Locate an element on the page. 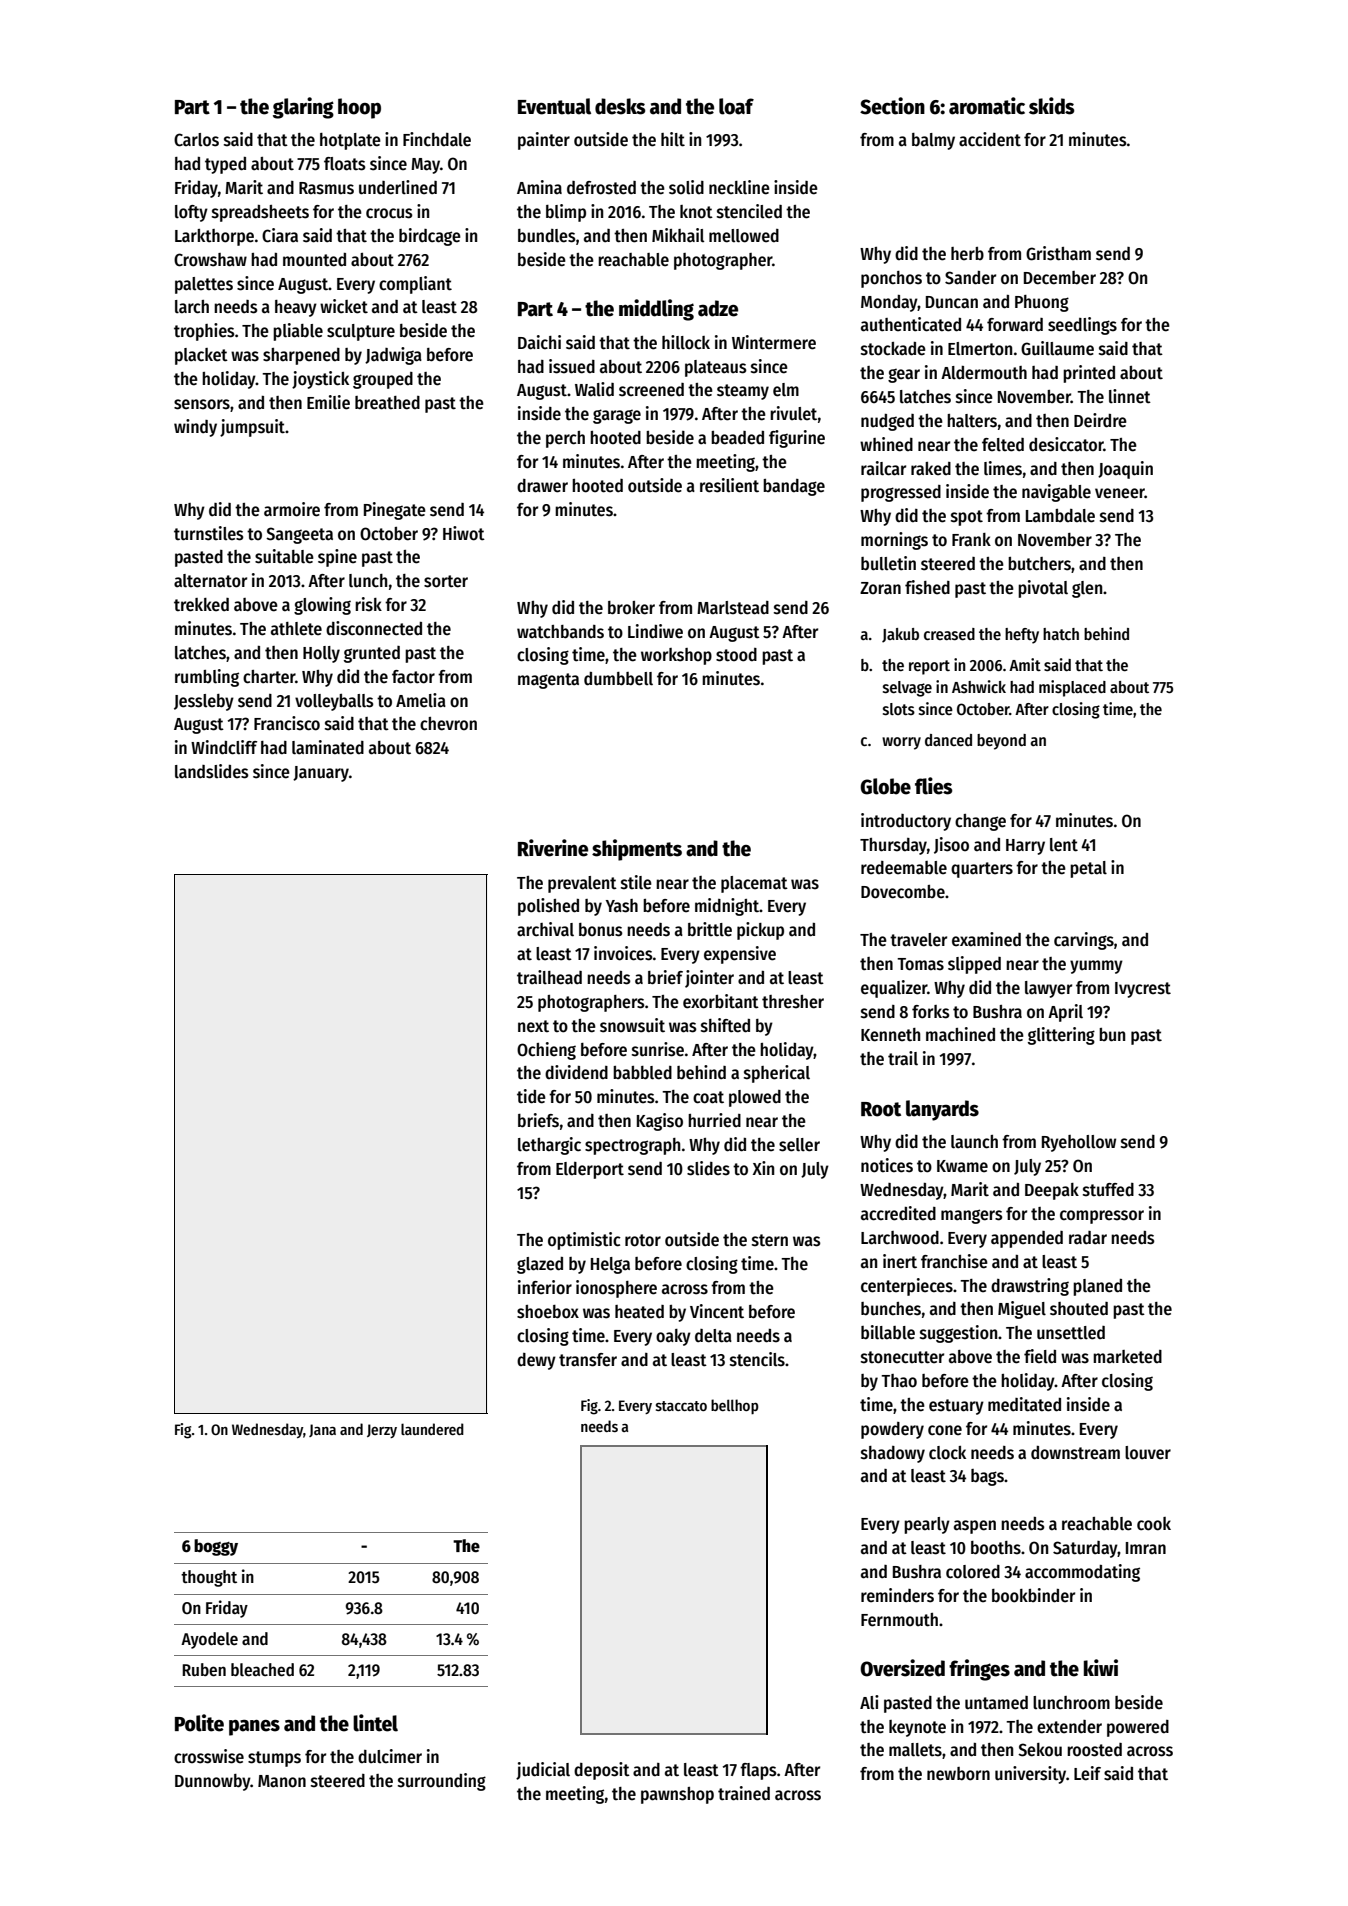 Image resolution: width=1348 pixels, height=1906 pixels. bellhop is located at coordinates (735, 1406).
